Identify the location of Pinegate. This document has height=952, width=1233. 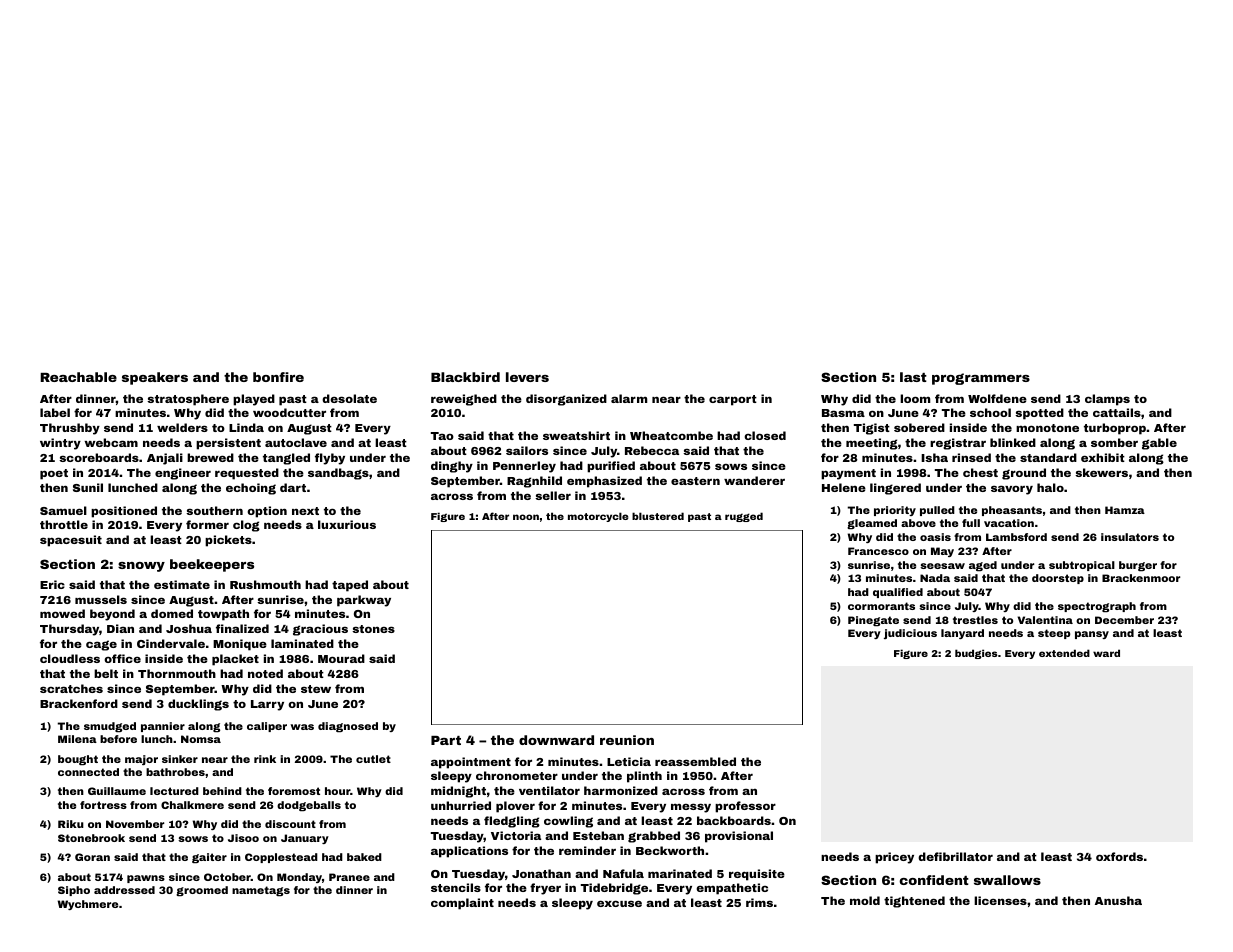
(873, 621).
